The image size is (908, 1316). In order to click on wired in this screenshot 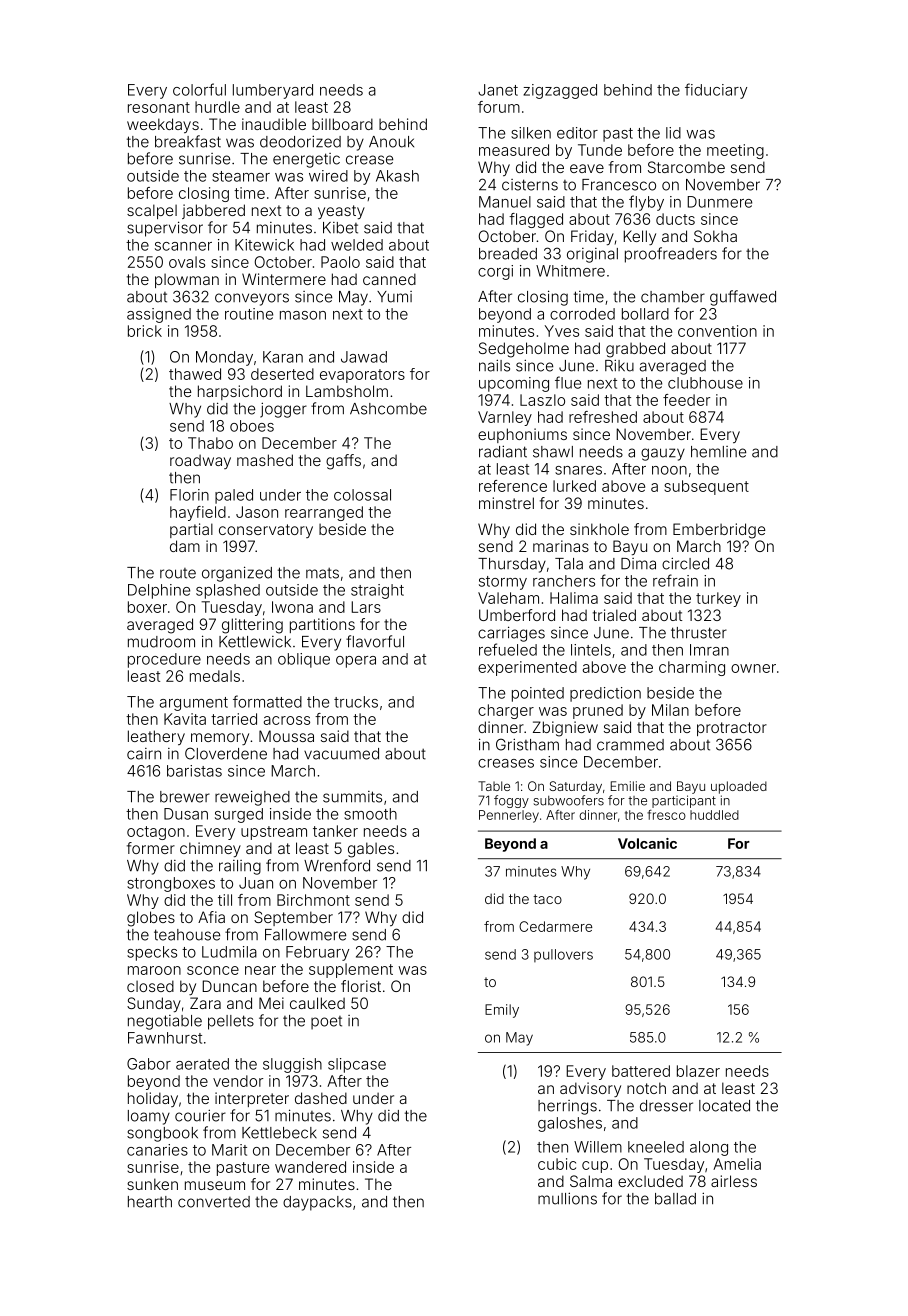, I will do `click(328, 176)`.
